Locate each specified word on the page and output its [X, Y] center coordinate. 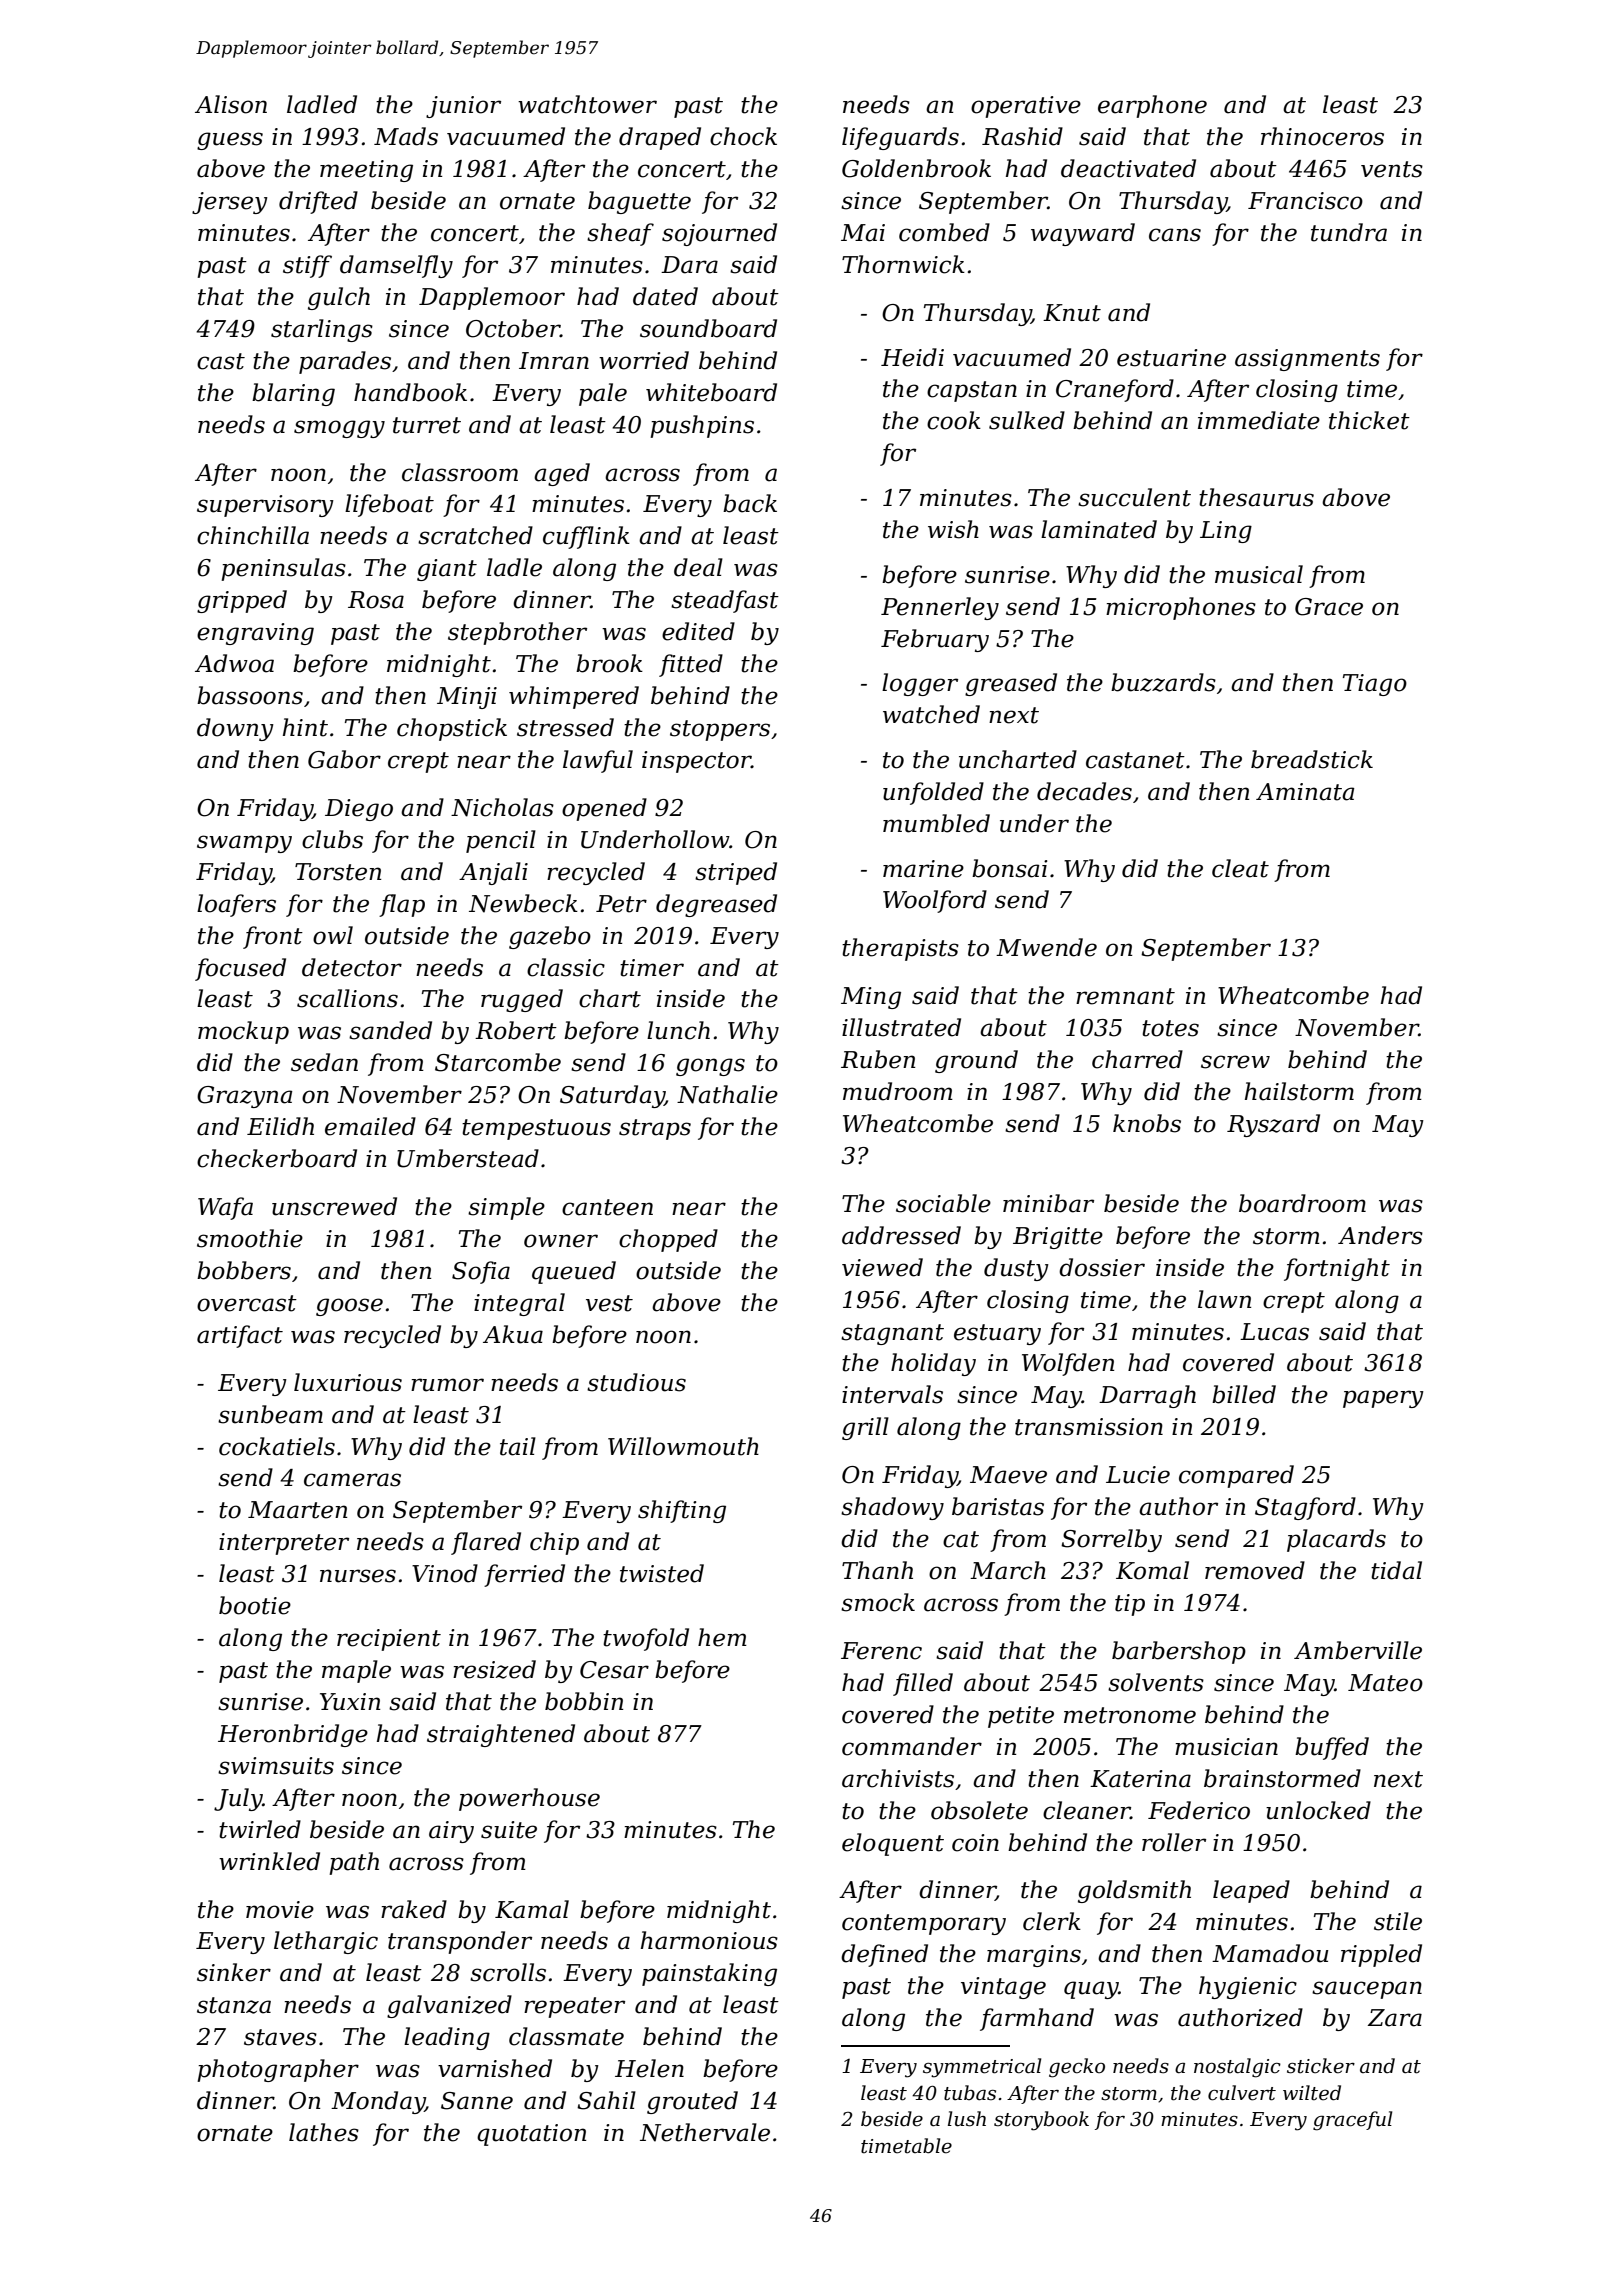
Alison [231, 104]
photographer [278, 2070]
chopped [668, 1240]
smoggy [339, 429]
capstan [972, 391]
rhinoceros [1322, 136]
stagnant [892, 1334]
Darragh [1147, 1396]
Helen [649, 2068]
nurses [358, 1576]
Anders [1380, 1235]
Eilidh [280, 1126]
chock [743, 136]
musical [1259, 574]
